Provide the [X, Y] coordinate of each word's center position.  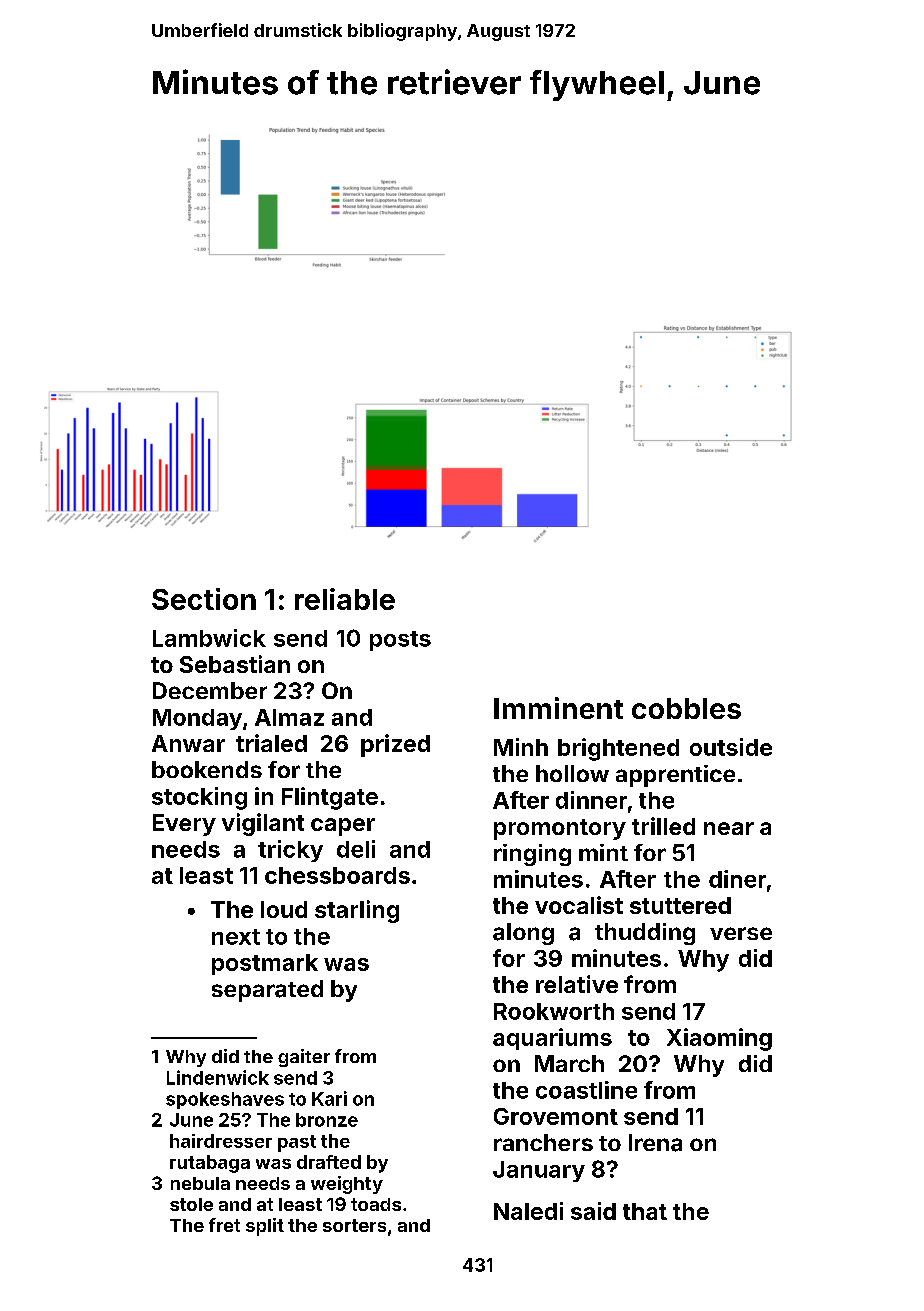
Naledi [528, 1211]
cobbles [686, 708]
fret [224, 1225]
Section [204, 599]
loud [284, 909]
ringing [532, 855]
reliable [345, 599]
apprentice [675, 776]
